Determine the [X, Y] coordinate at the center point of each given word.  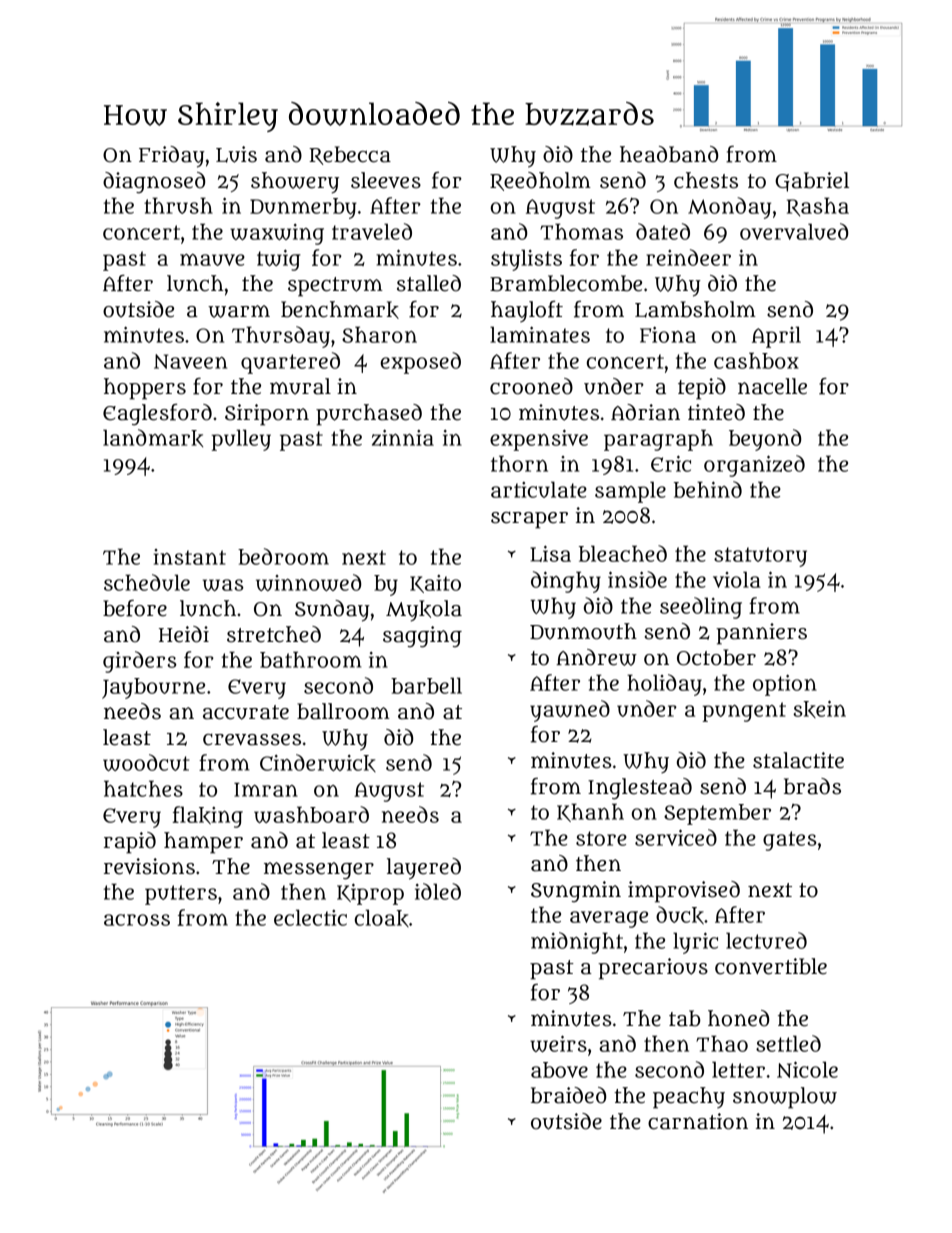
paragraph [658, 440]
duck [680, 915]
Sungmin [576, 891]
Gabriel [812, 182]
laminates [540, 334]
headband [669, 154]
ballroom [343, 711]
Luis [236, 154]
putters [181, 895]
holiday [664, 685]
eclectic [310, 917]
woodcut [146, 762]
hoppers [145, 389]
